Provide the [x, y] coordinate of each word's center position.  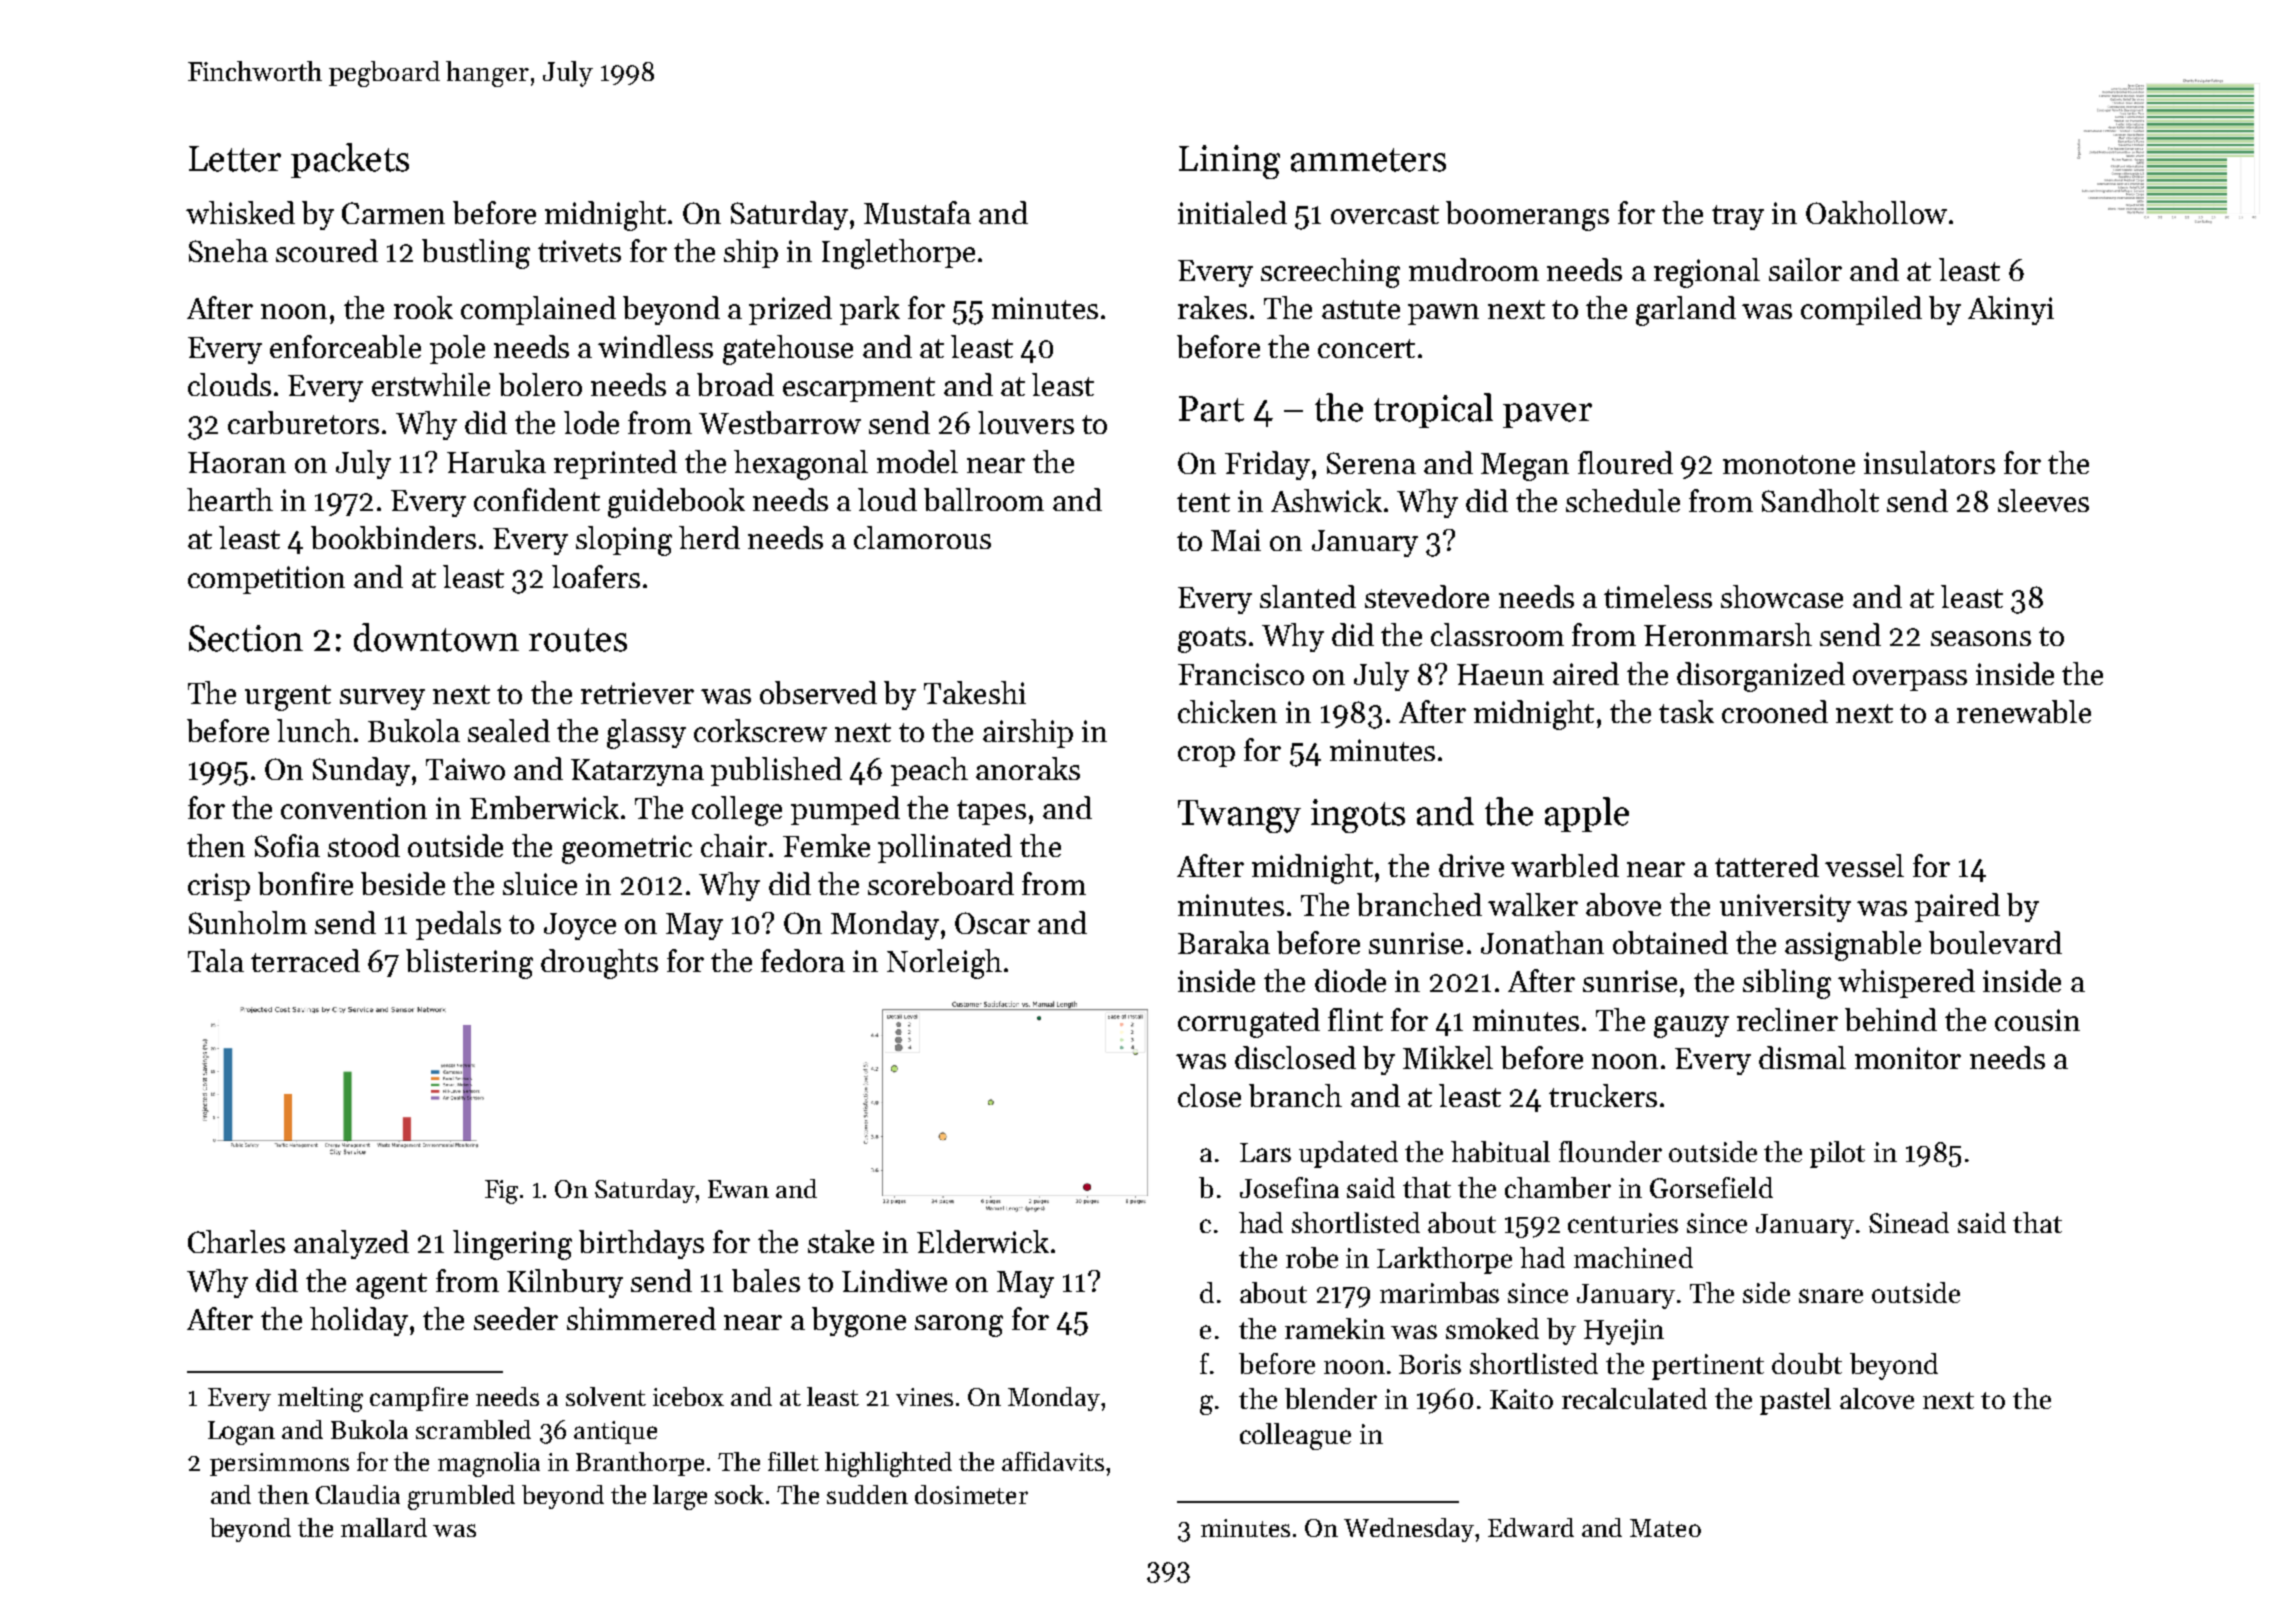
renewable [2024, 711]
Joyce [580, 926]
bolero [540, 384]
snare [1831, 1296]
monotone [1789, 464]
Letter [235, 159]
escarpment [859, 389]
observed [818, 692]
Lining [1229, 162]
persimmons [279, 1464]
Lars [1265, 1152]
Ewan [738, 1189]
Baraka [1224, 942]
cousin [2037, 1020]
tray [1738, 217]
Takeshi [975, 692]
